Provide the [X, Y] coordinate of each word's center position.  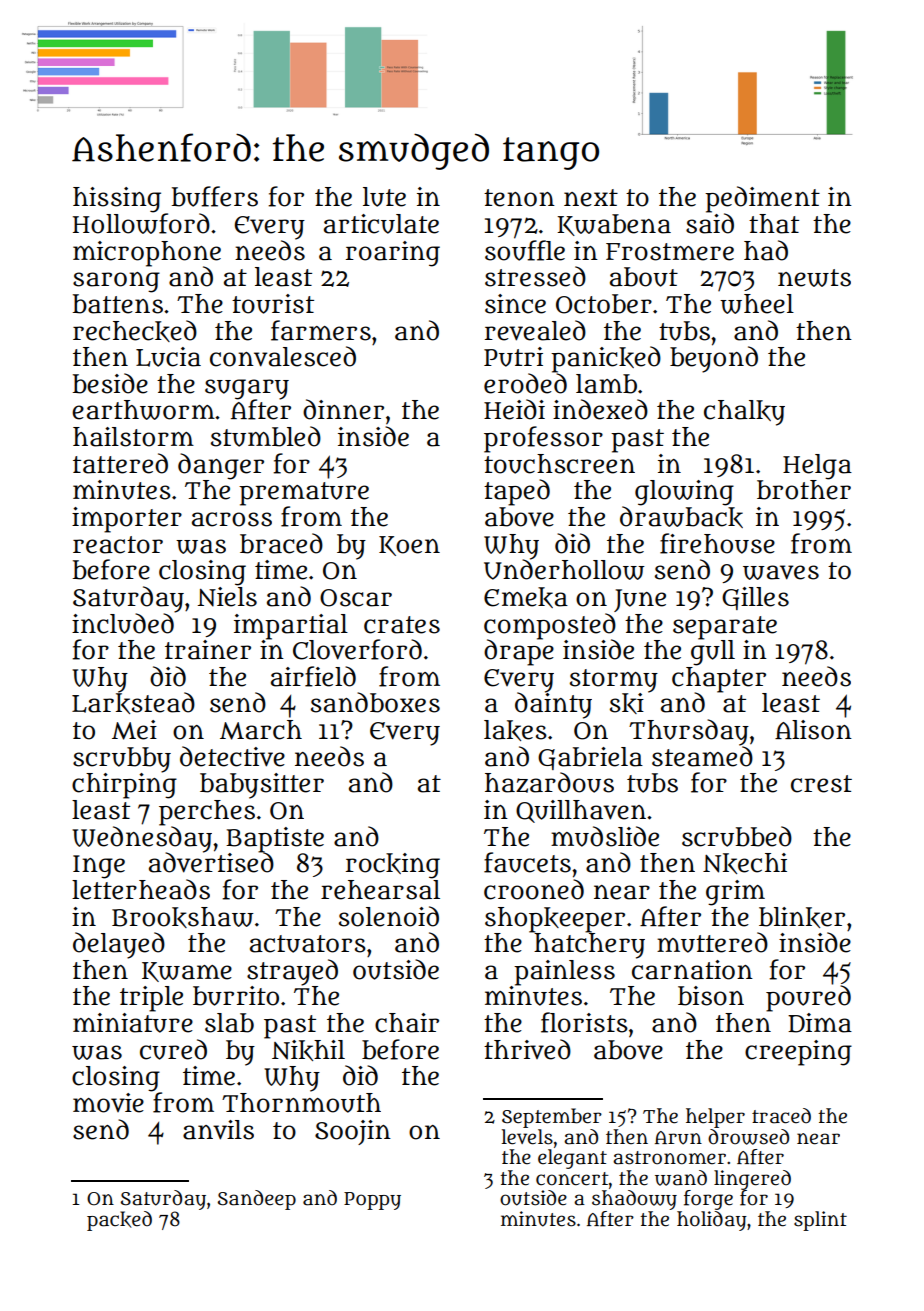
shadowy [634, 1200]
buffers [215, 196]
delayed [119, 945]
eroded [525, 383]
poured [808, 998]
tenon [519, 198]
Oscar [356, 598]
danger [221, 466]
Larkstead [133, 703]
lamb [606, 384]
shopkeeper [555, 919]
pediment [762, 199]
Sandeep [257, 1200]
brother [804, 490]
